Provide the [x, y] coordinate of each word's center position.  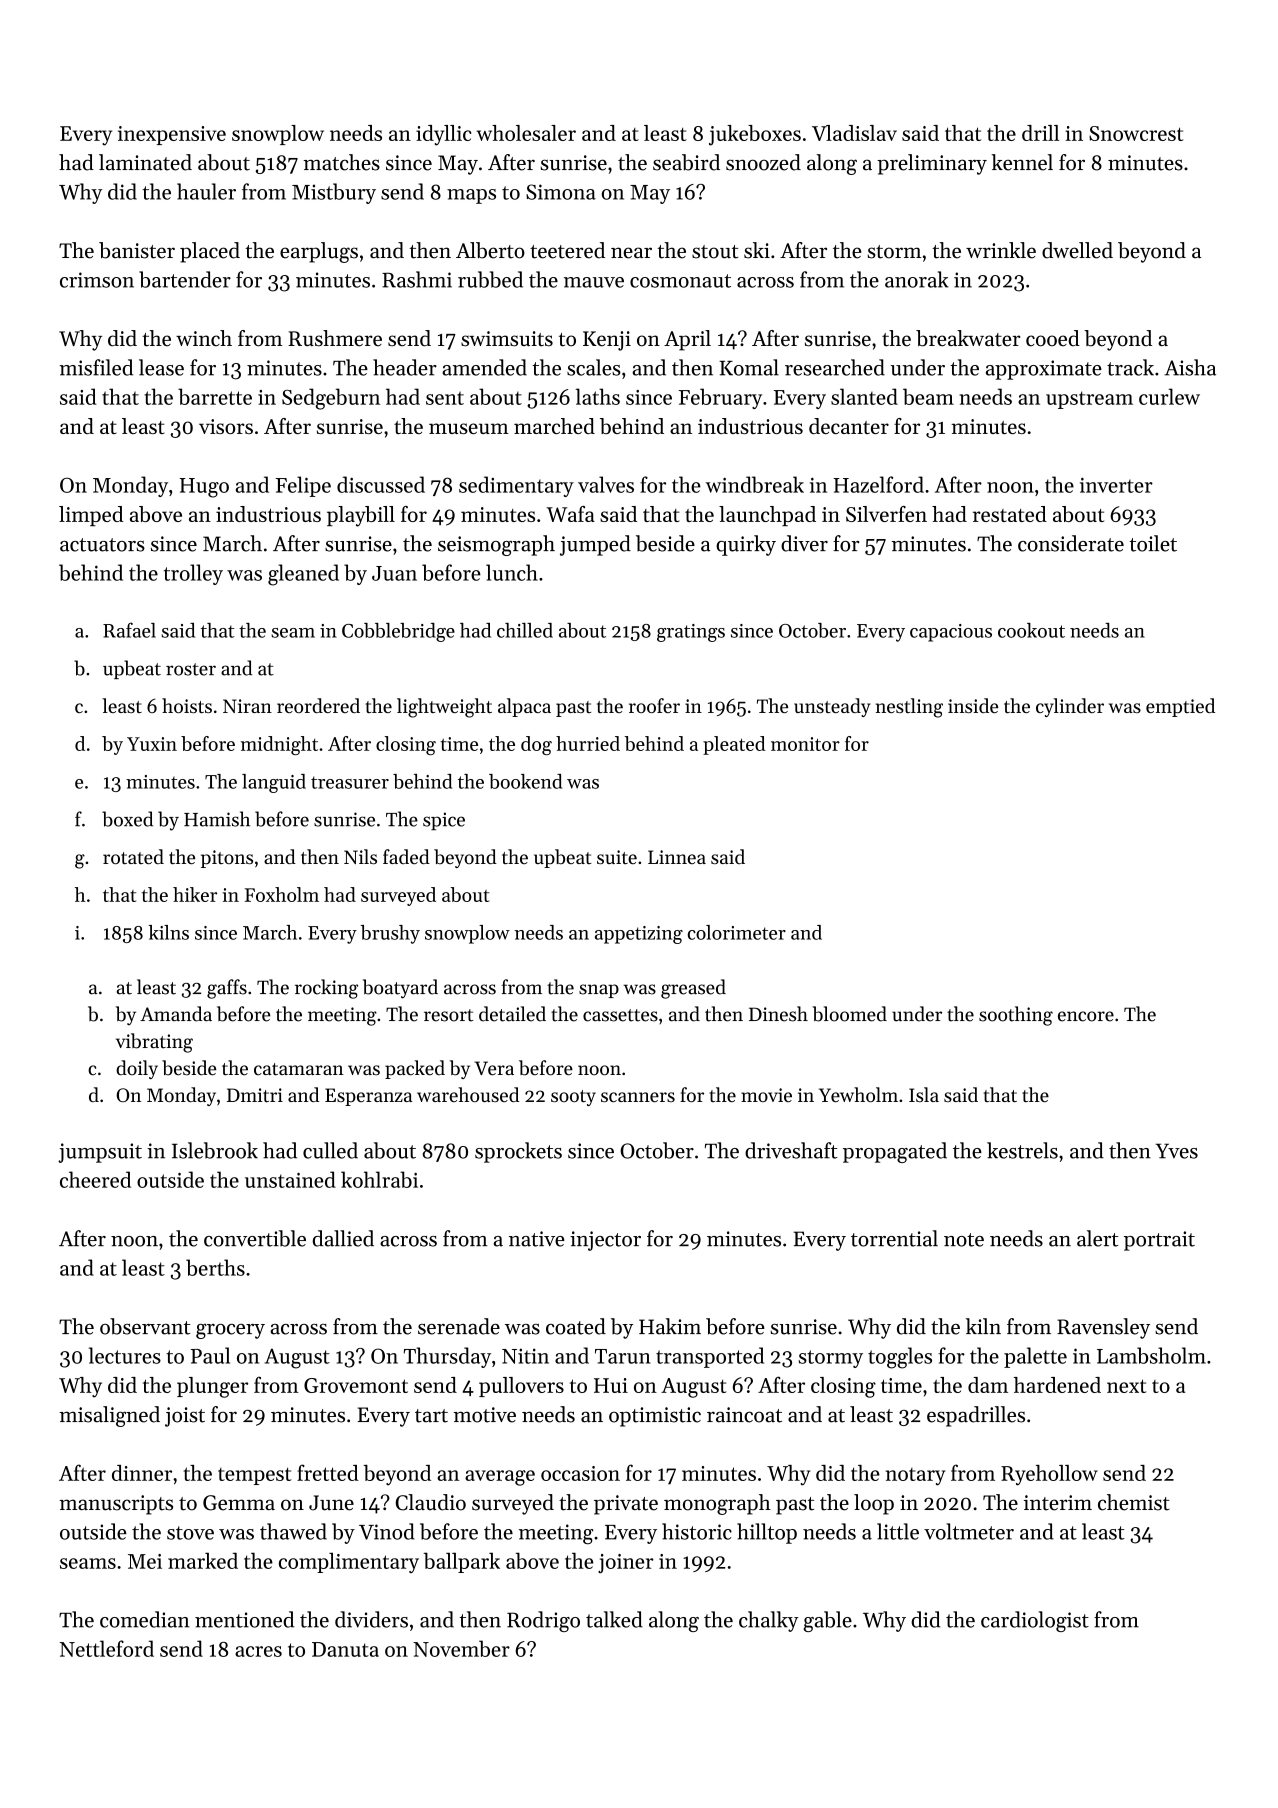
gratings [691, 633]
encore [1086, 1016]
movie [766, 1095]
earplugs [319, 252]
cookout [1031, 630]
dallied [343, 1238]
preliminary [932, 164]
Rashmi [417, 279]
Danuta [345, 1649]
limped [91, 516]
